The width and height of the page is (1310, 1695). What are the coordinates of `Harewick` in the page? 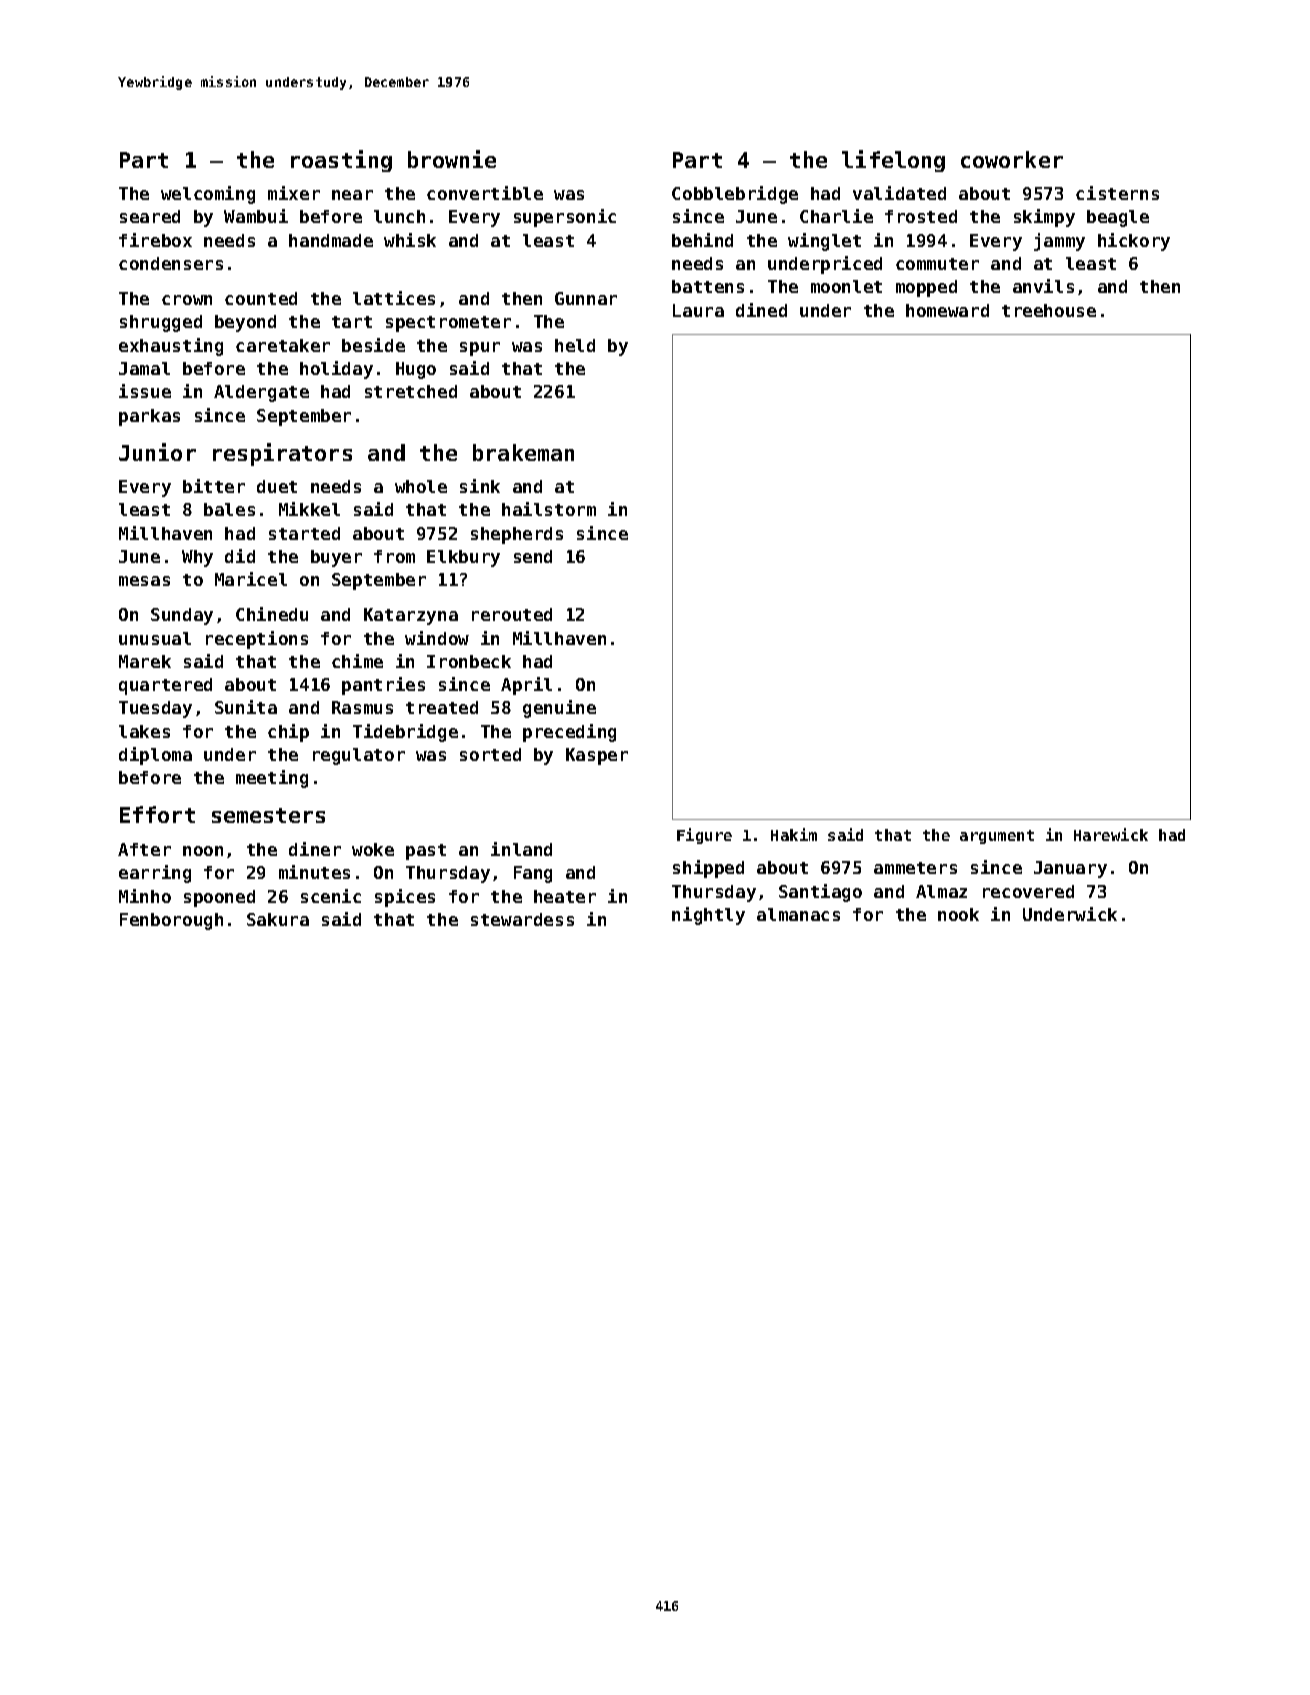 It's located at (1111, 834).
